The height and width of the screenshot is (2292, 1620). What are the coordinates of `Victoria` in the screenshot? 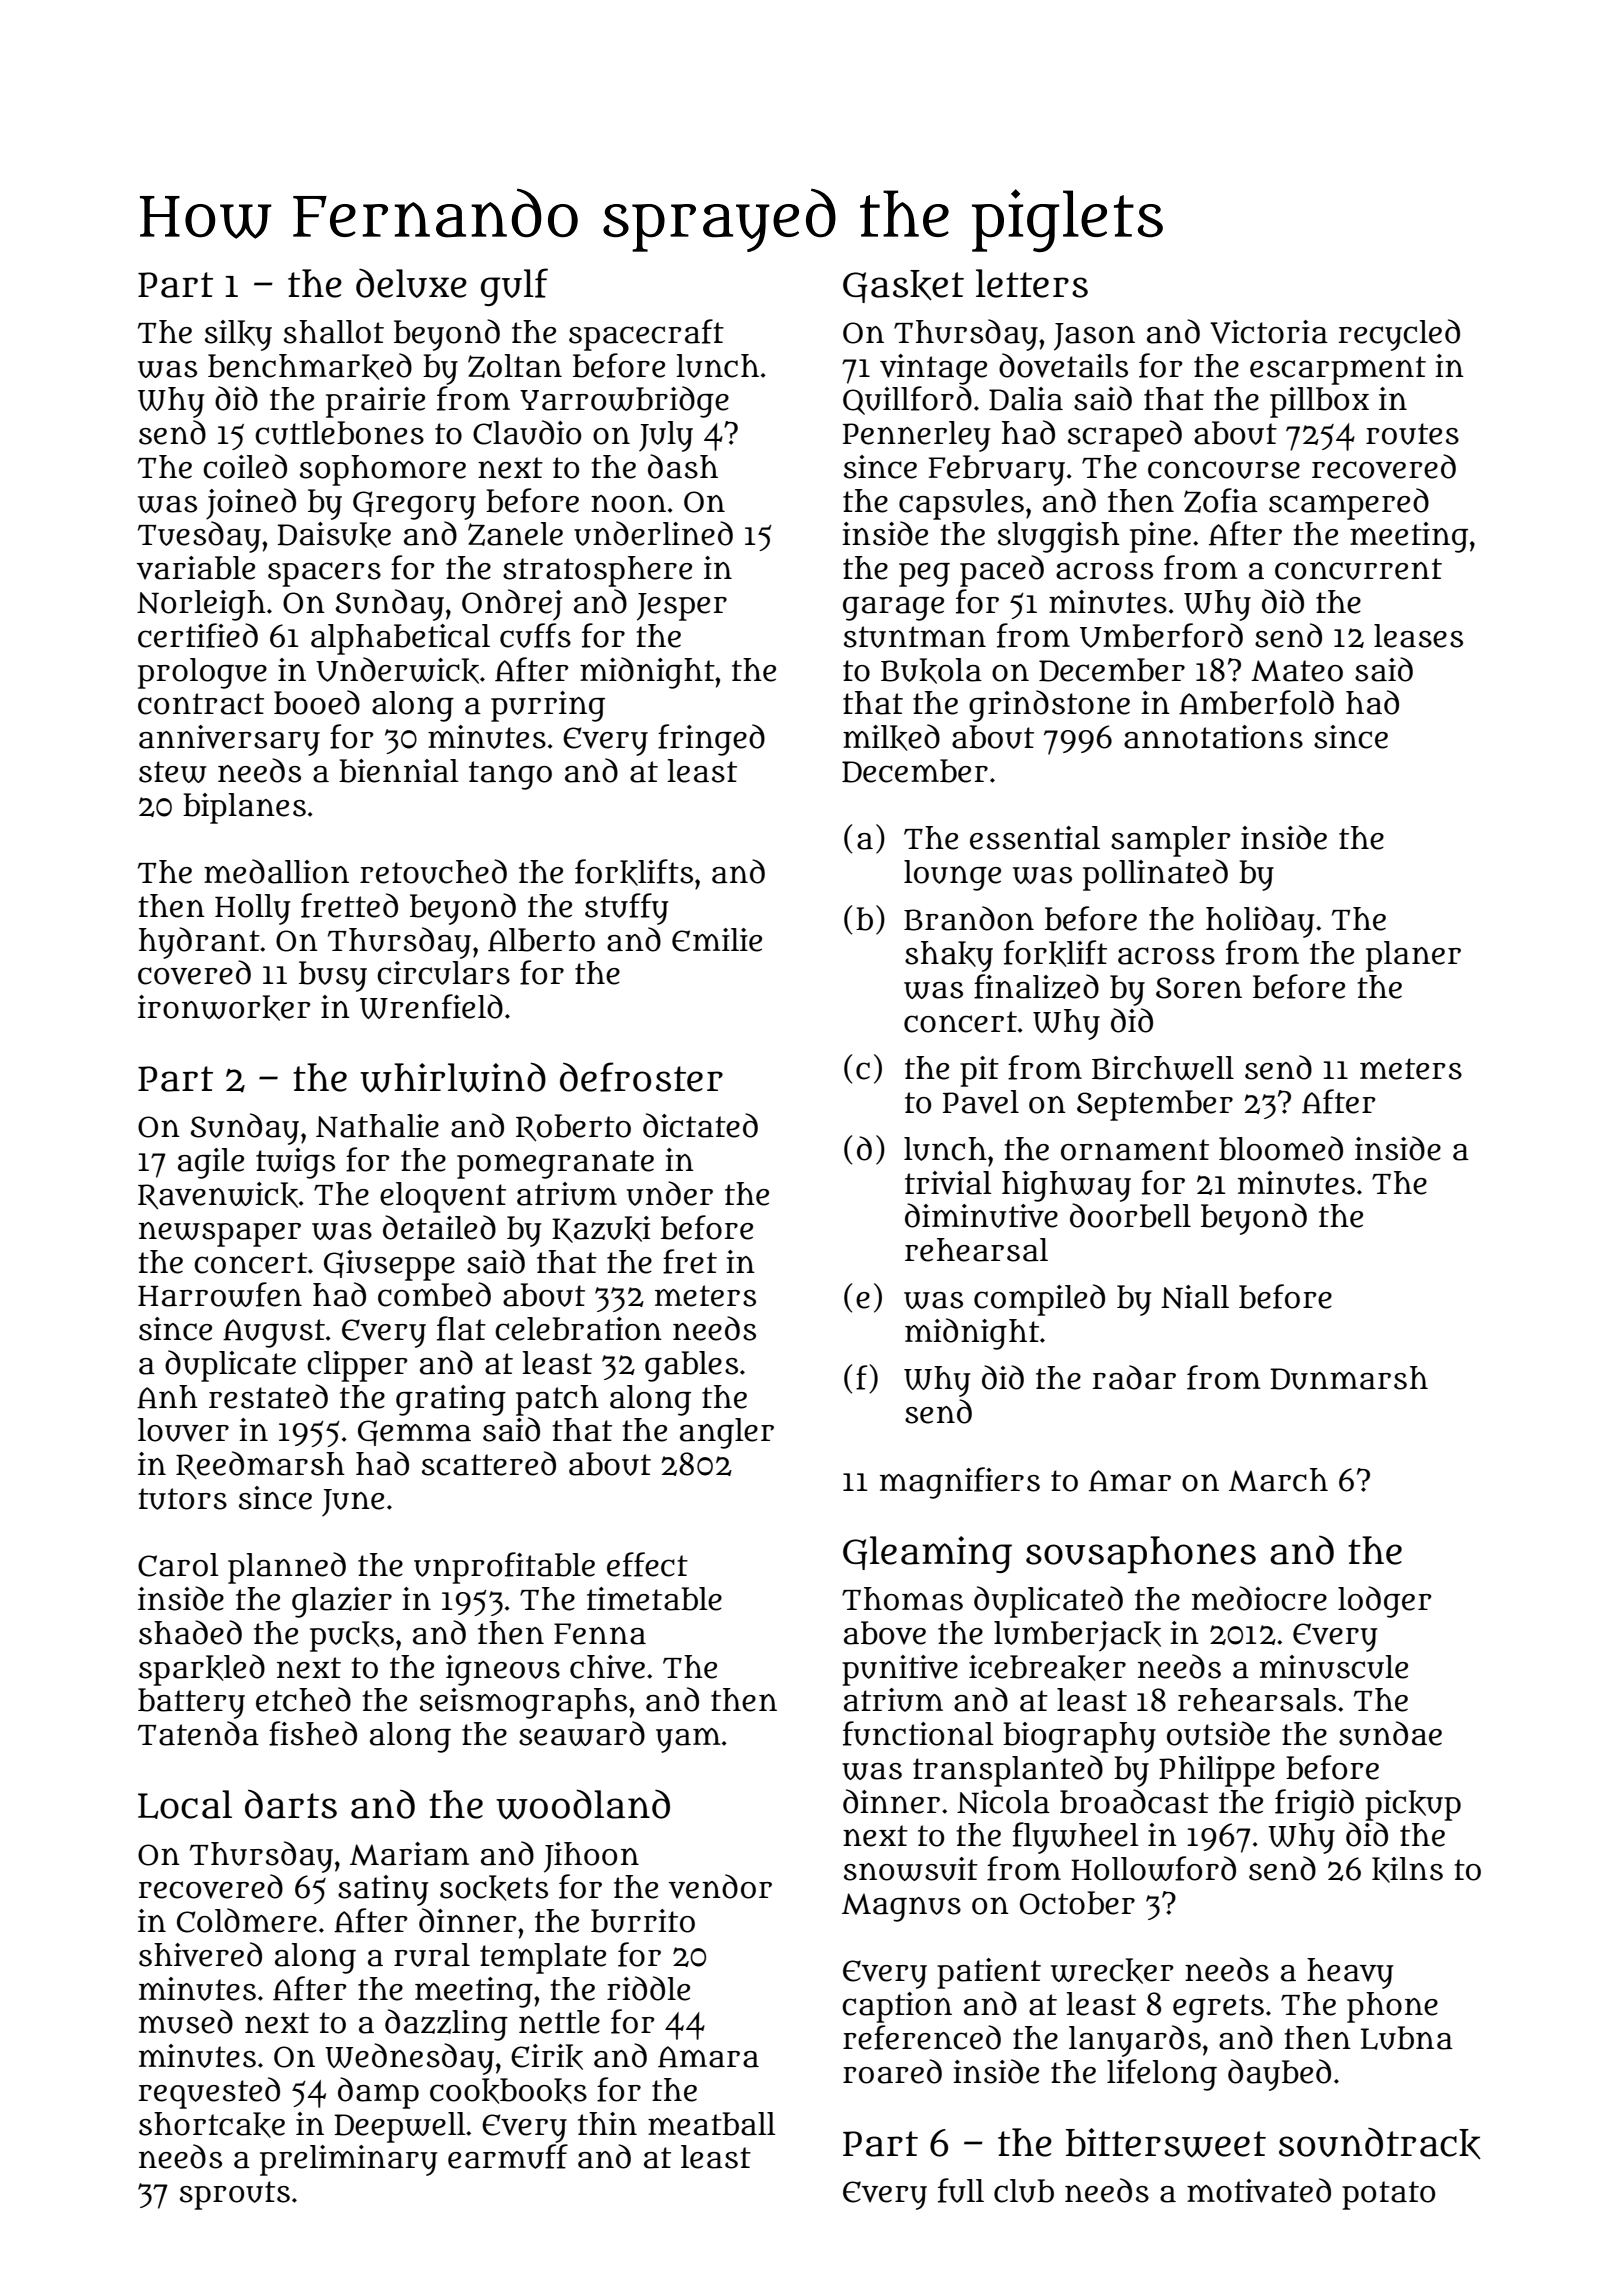 It's located at (1269, 332).
